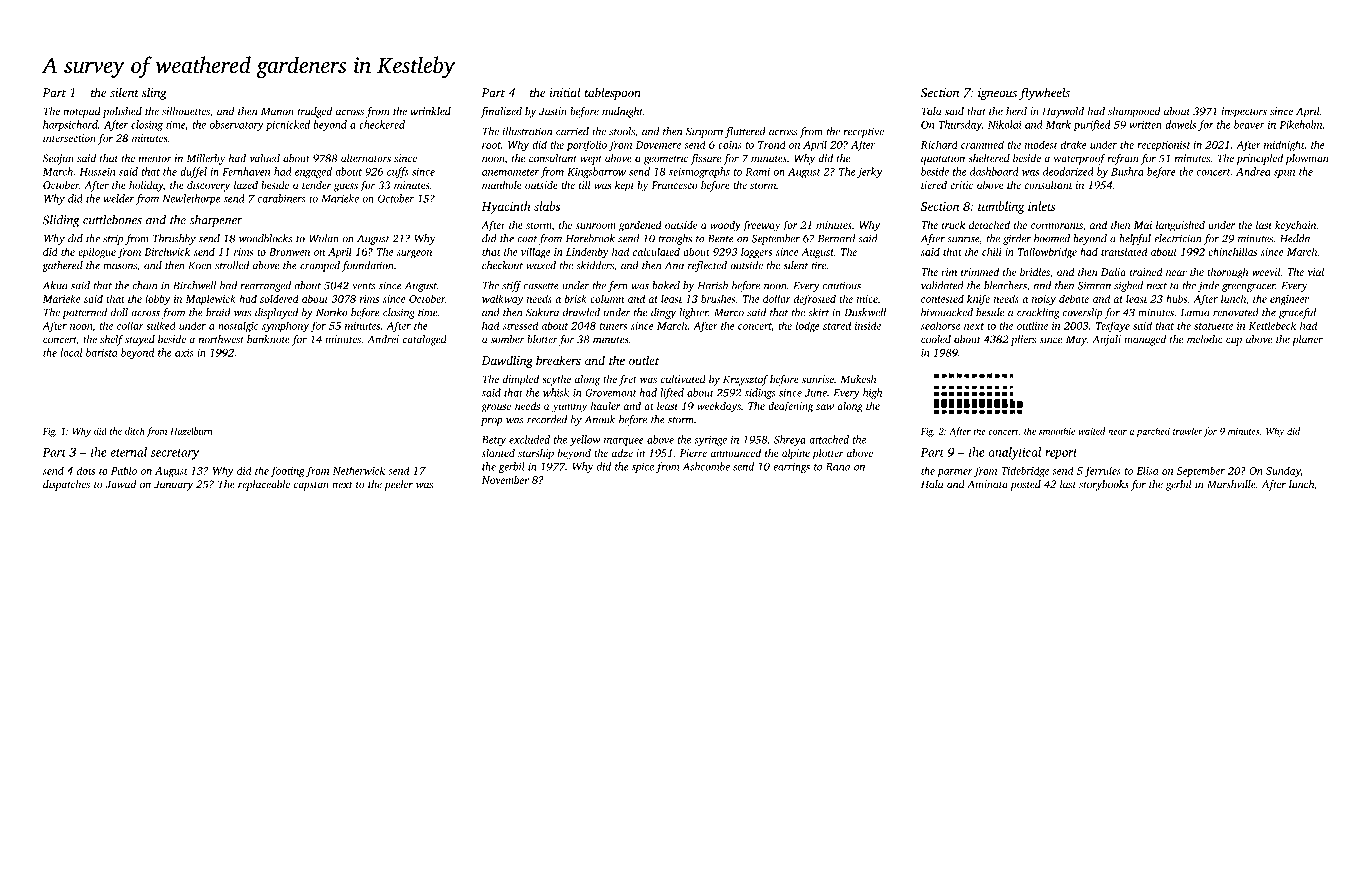 This image has height=887, width=1372. I want to click on inspectors, so click(1244, 112).
